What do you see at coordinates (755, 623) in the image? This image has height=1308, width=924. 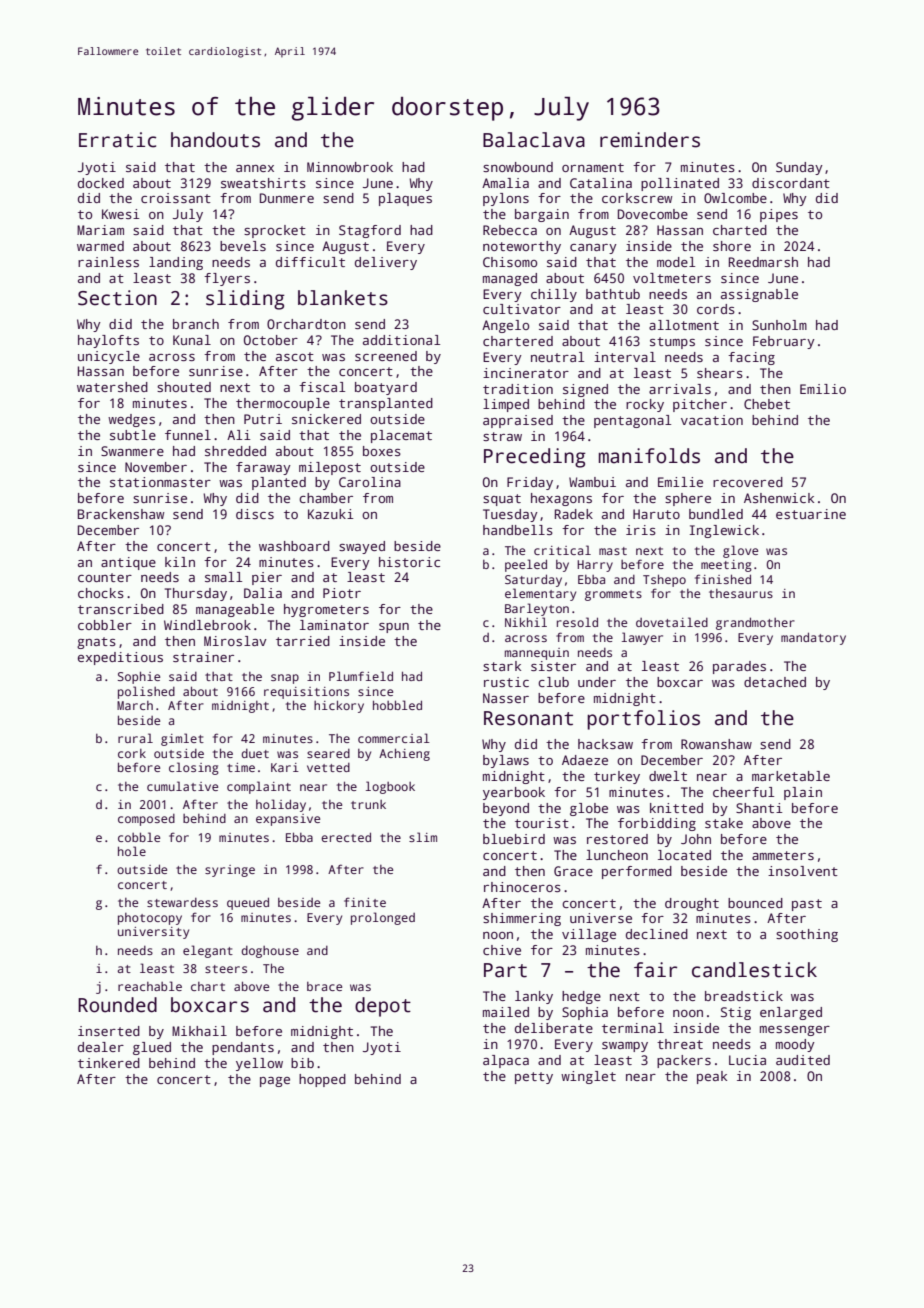 I see `grandmother` at bounding box center [755, 623].
